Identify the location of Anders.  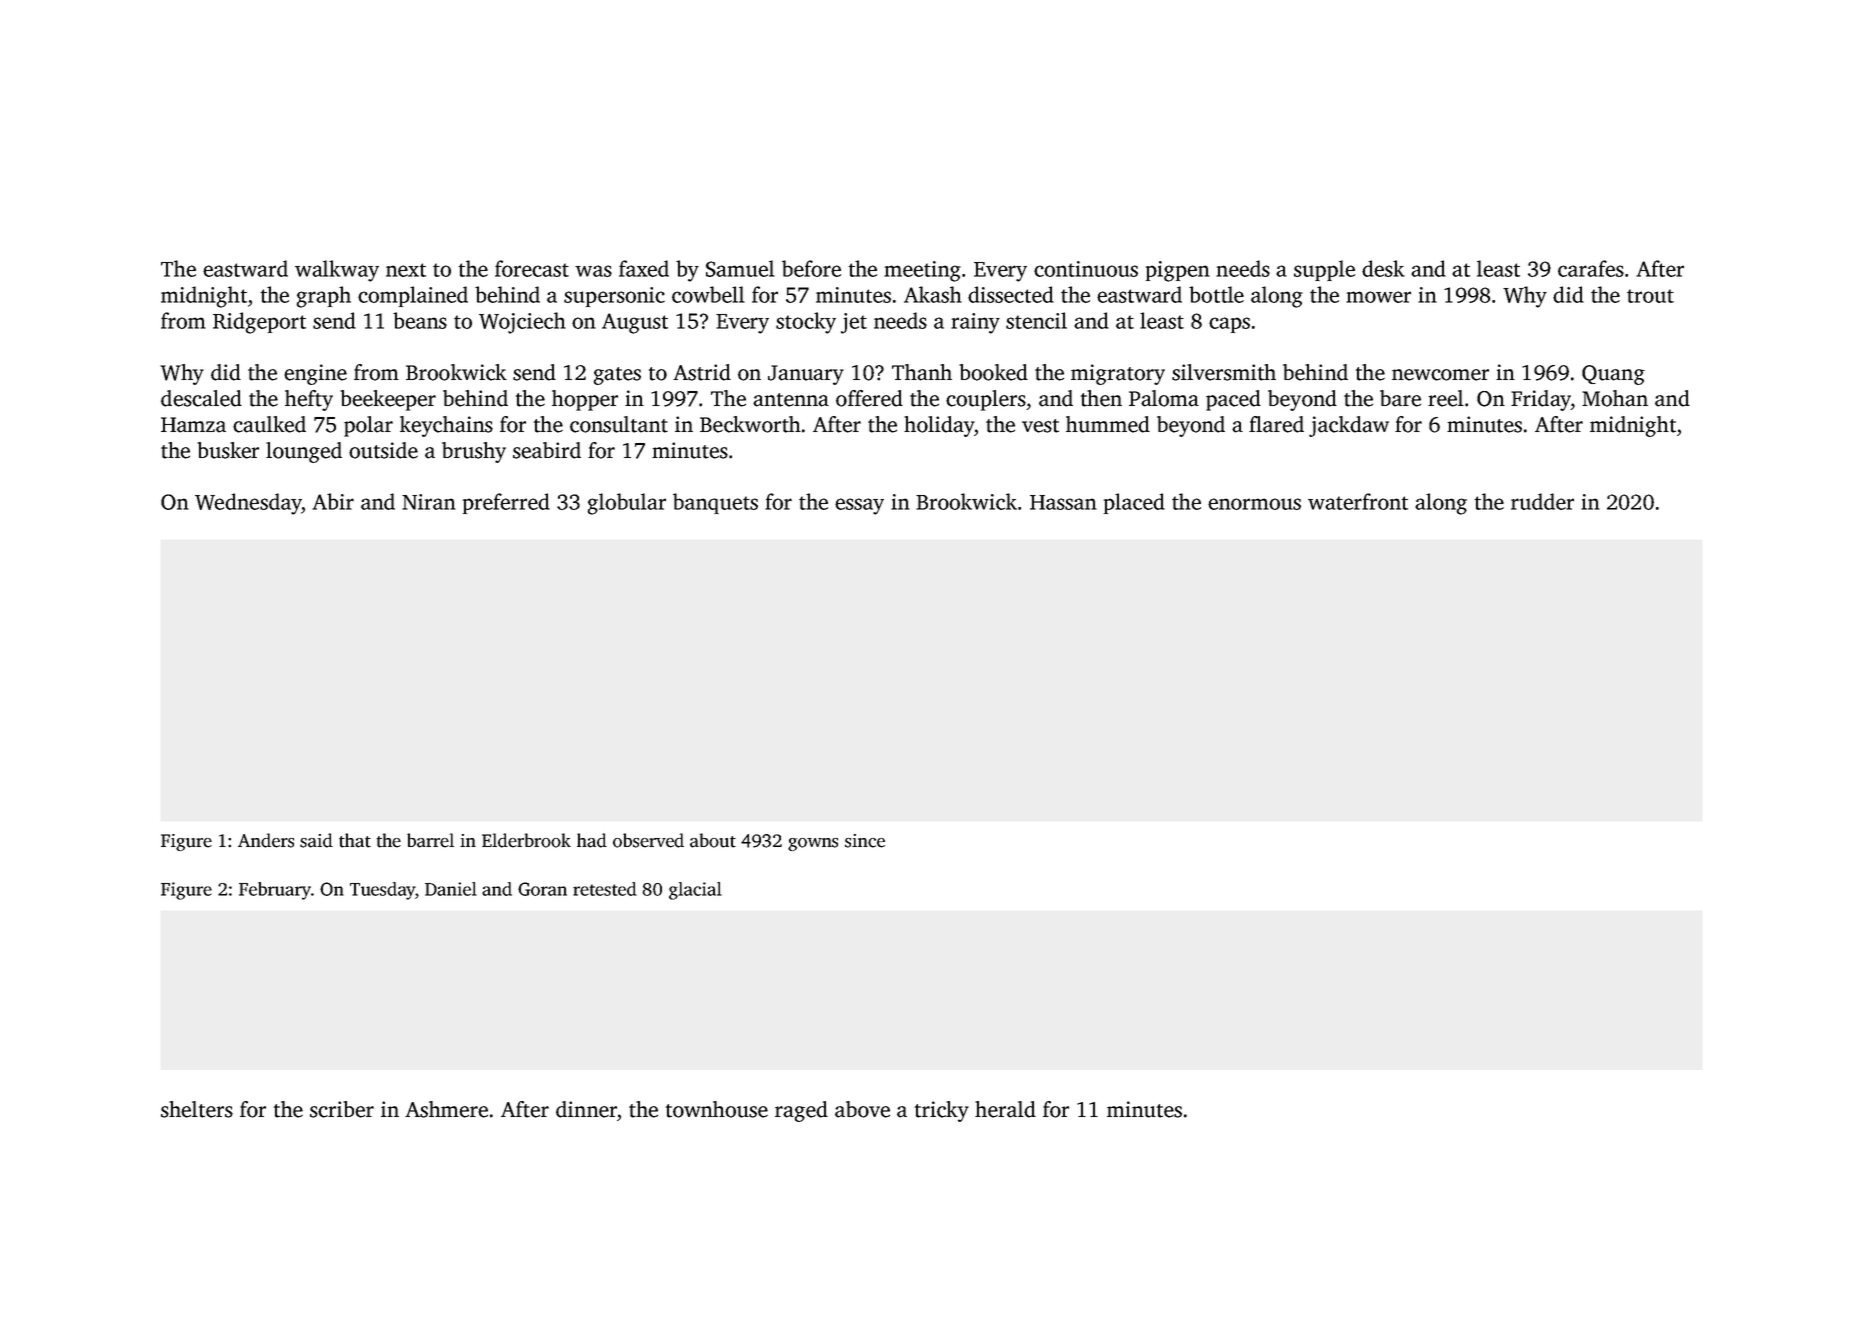
(266, 840).
